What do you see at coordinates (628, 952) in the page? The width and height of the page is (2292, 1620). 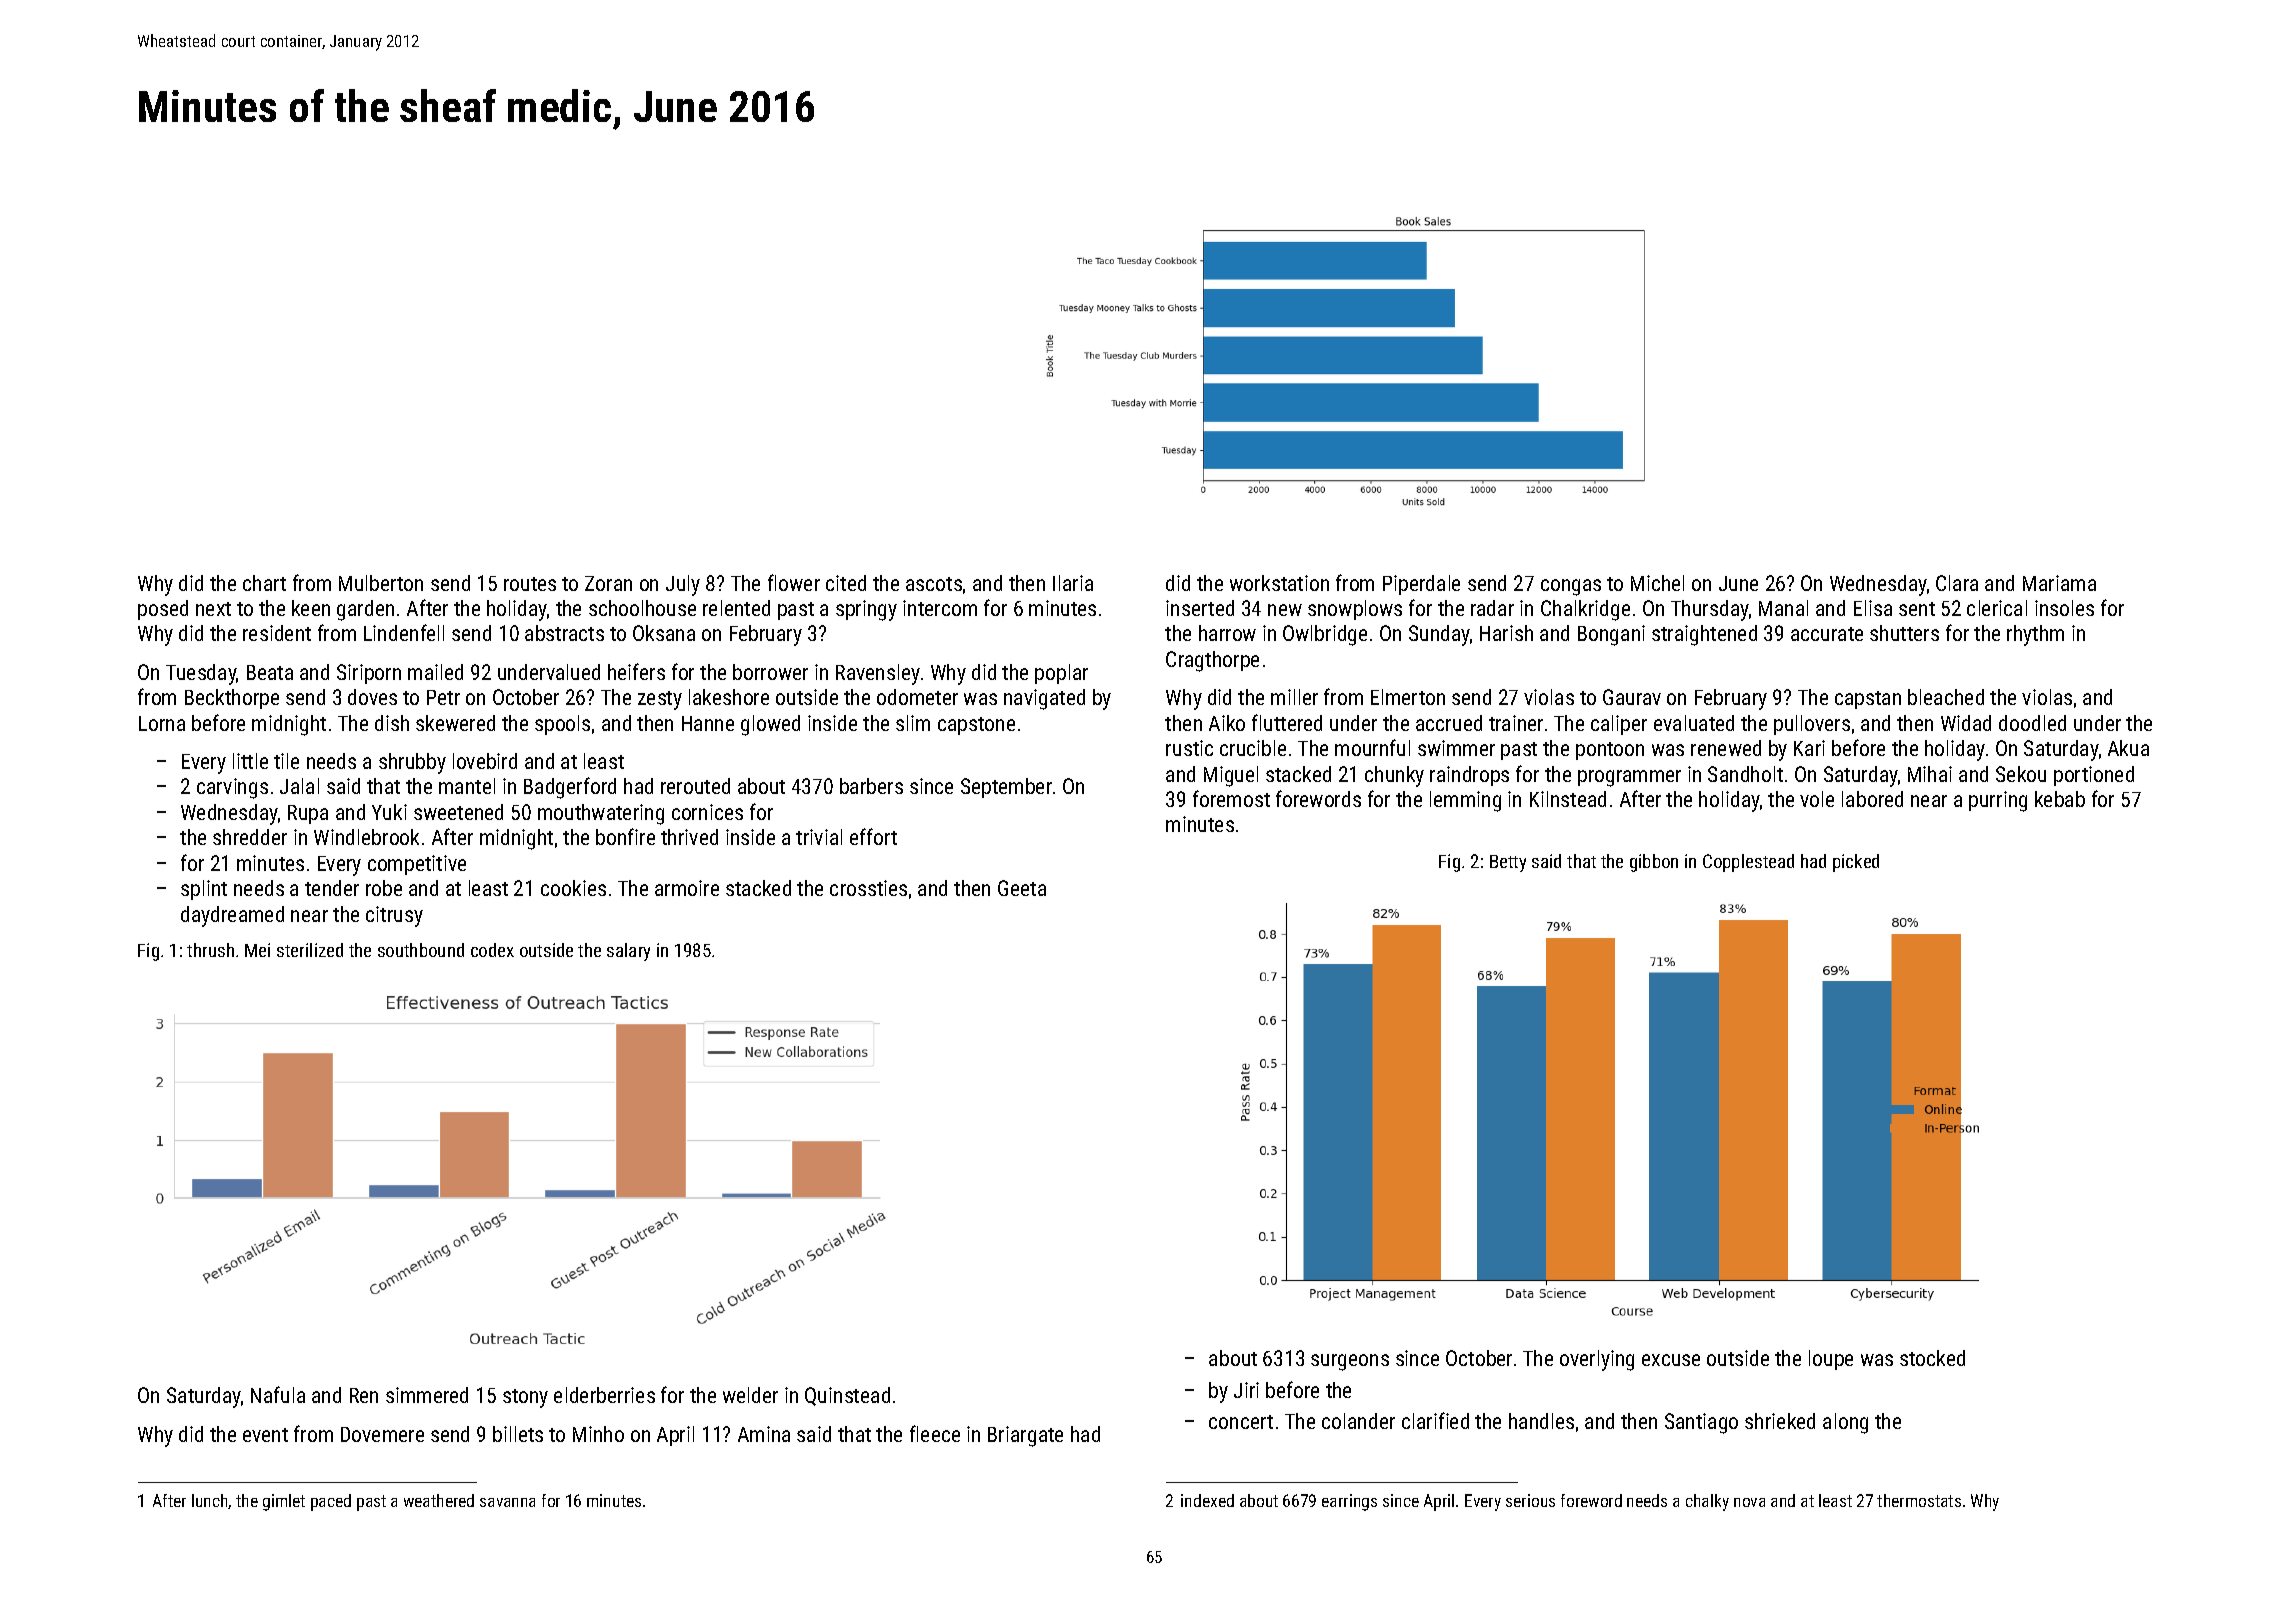 I see `salary` at bounding box center [628, 952].
